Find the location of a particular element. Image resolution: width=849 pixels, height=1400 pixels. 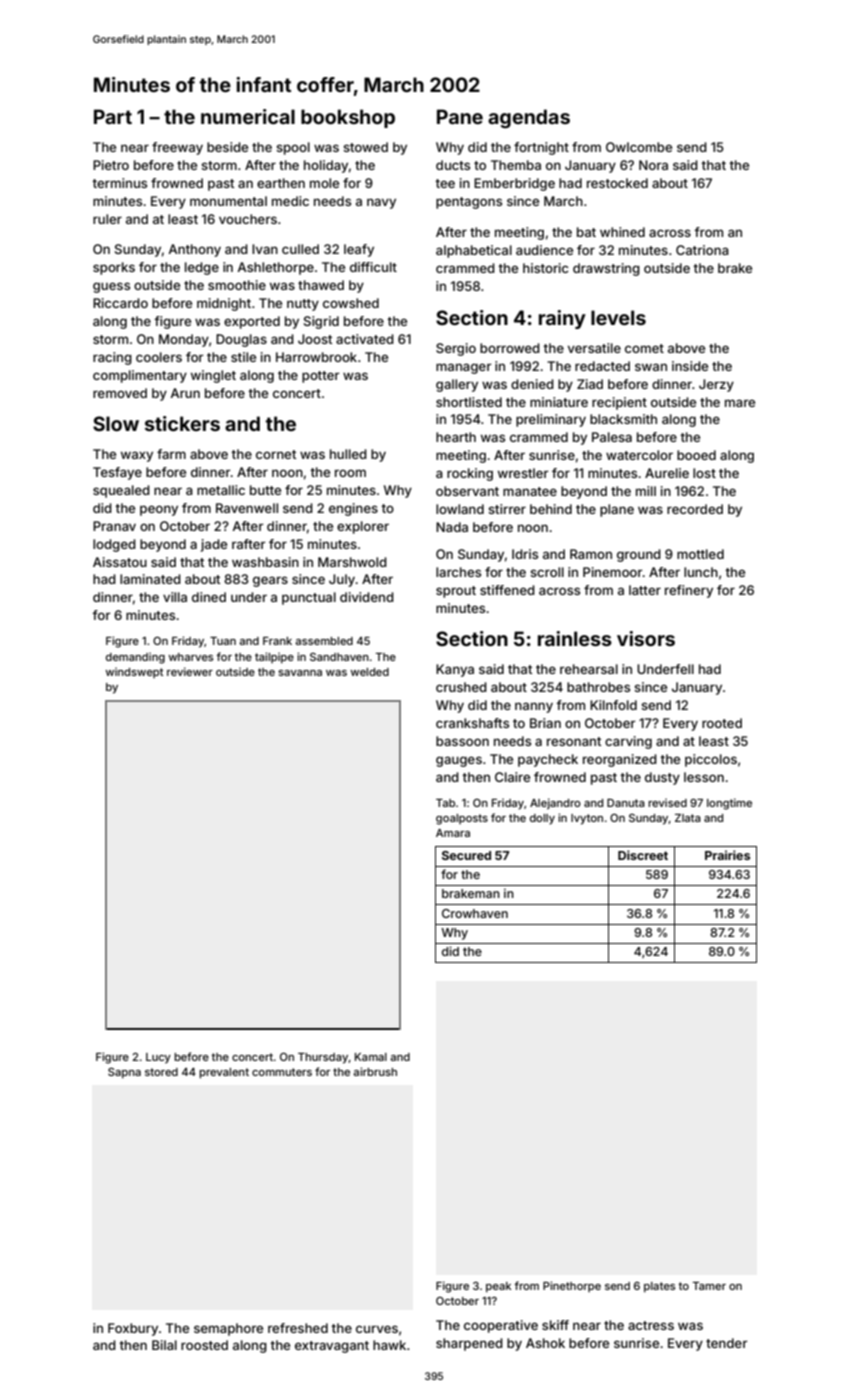

stored is located at coordinates (161, 1072).
